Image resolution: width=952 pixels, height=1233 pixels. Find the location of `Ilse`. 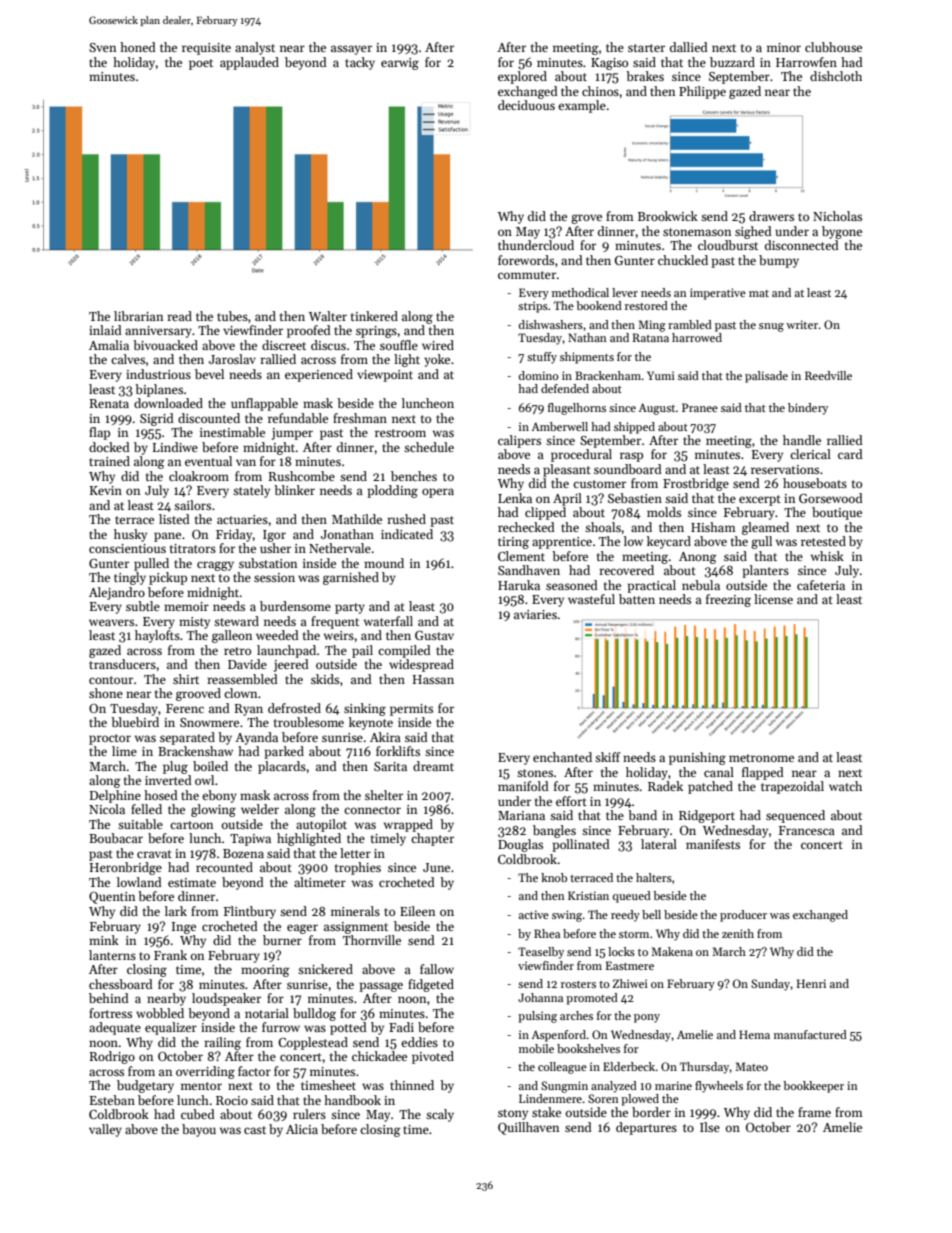

Ilse is located at coordinates (710, 1127).
